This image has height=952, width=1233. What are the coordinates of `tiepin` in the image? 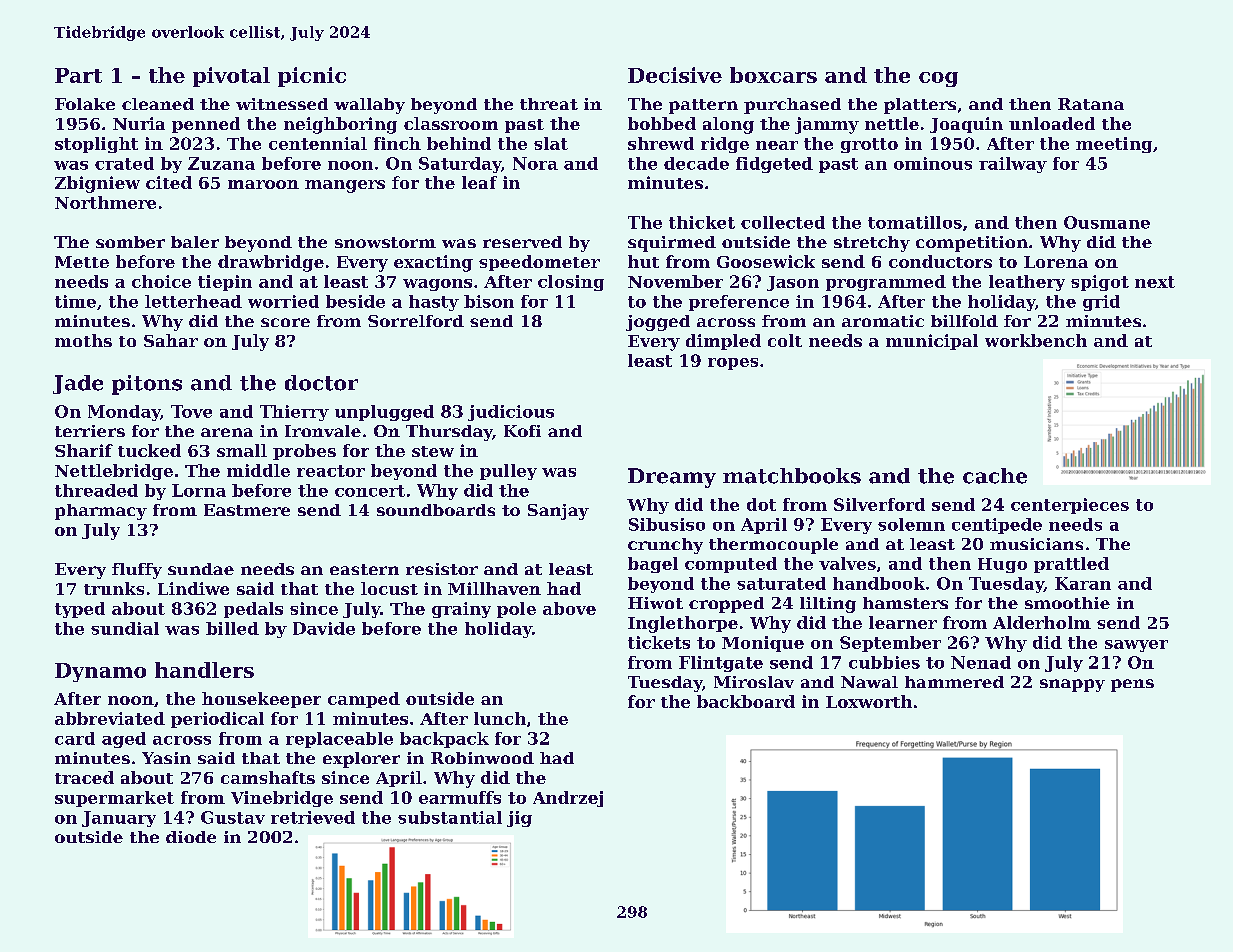 It's located at (225, 283).
